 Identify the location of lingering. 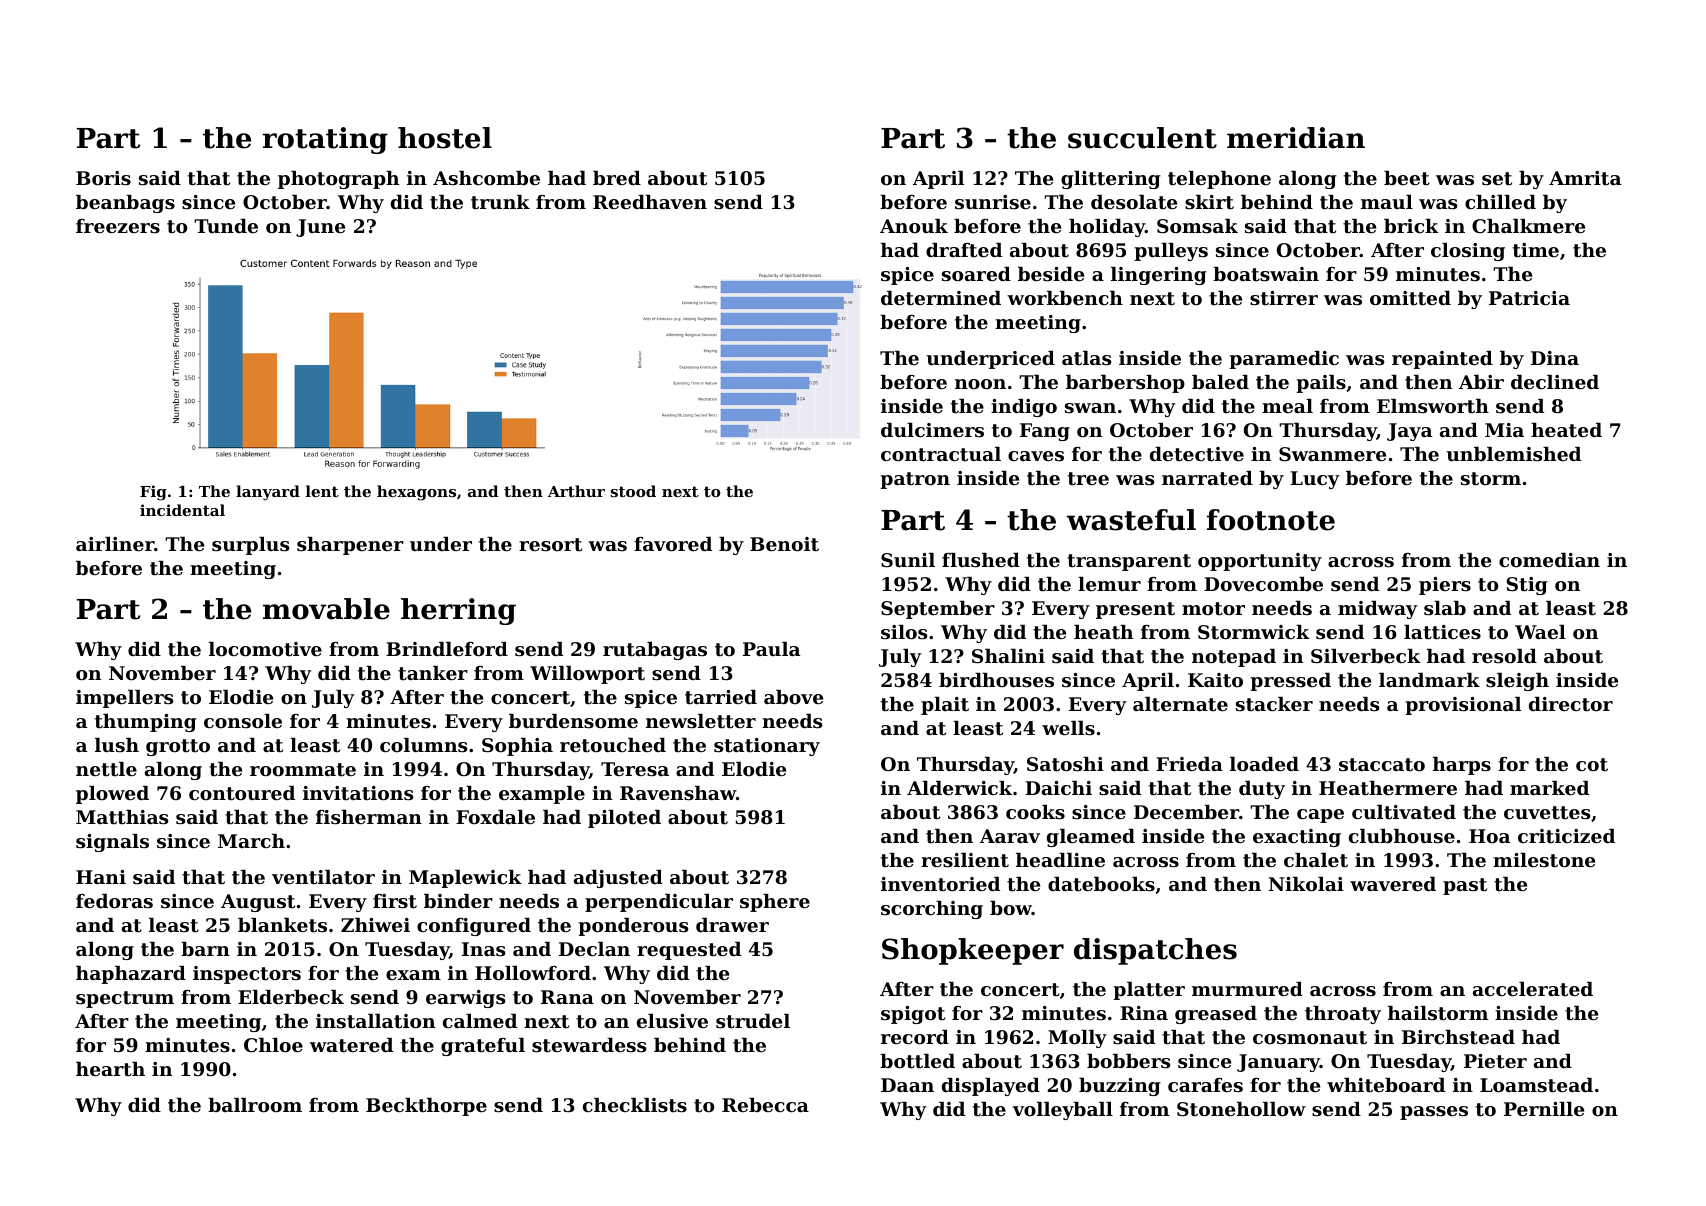
(1159, 276).
